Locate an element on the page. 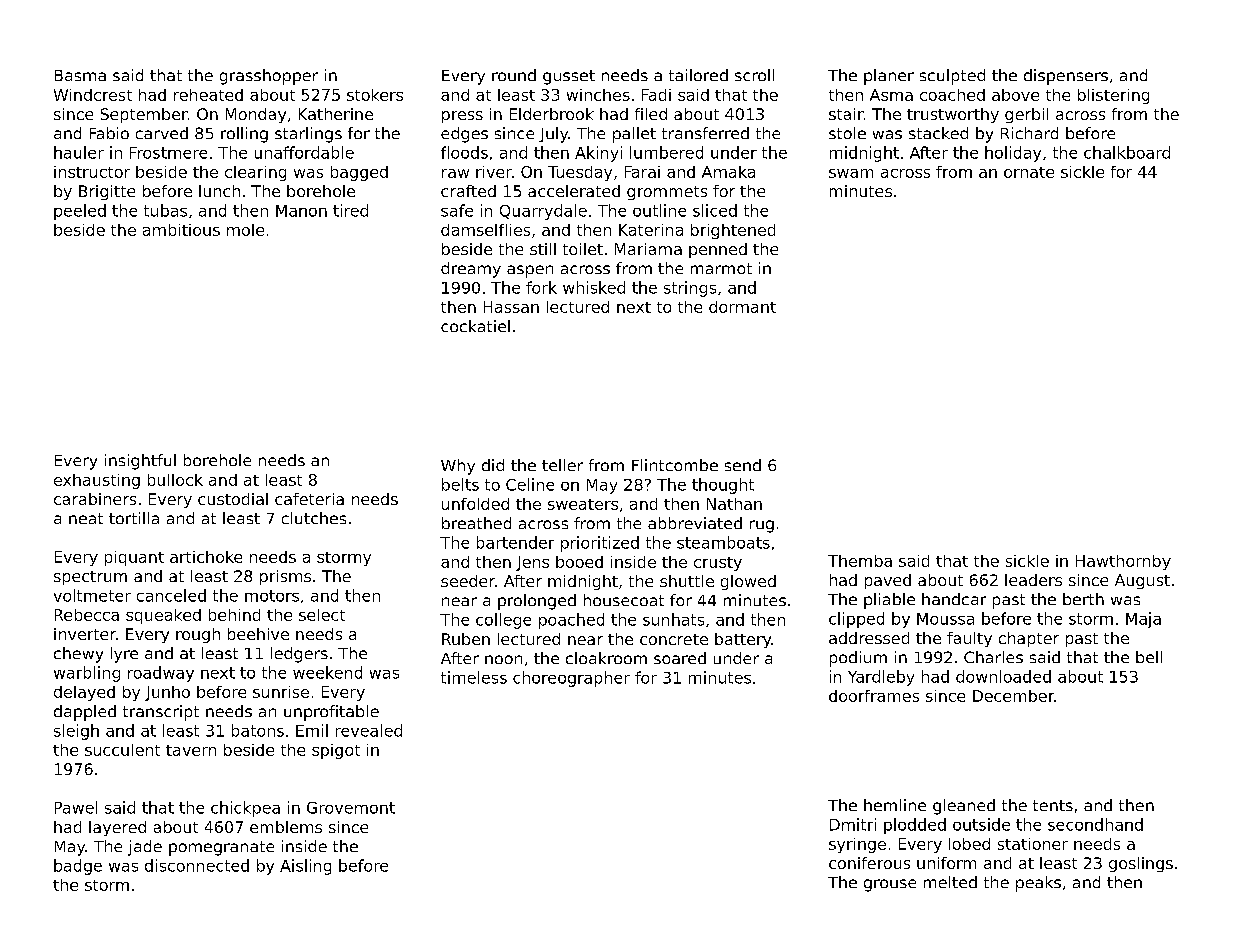 This document has width=1233, height=952. prisms is located at coordinates (285, 577).
